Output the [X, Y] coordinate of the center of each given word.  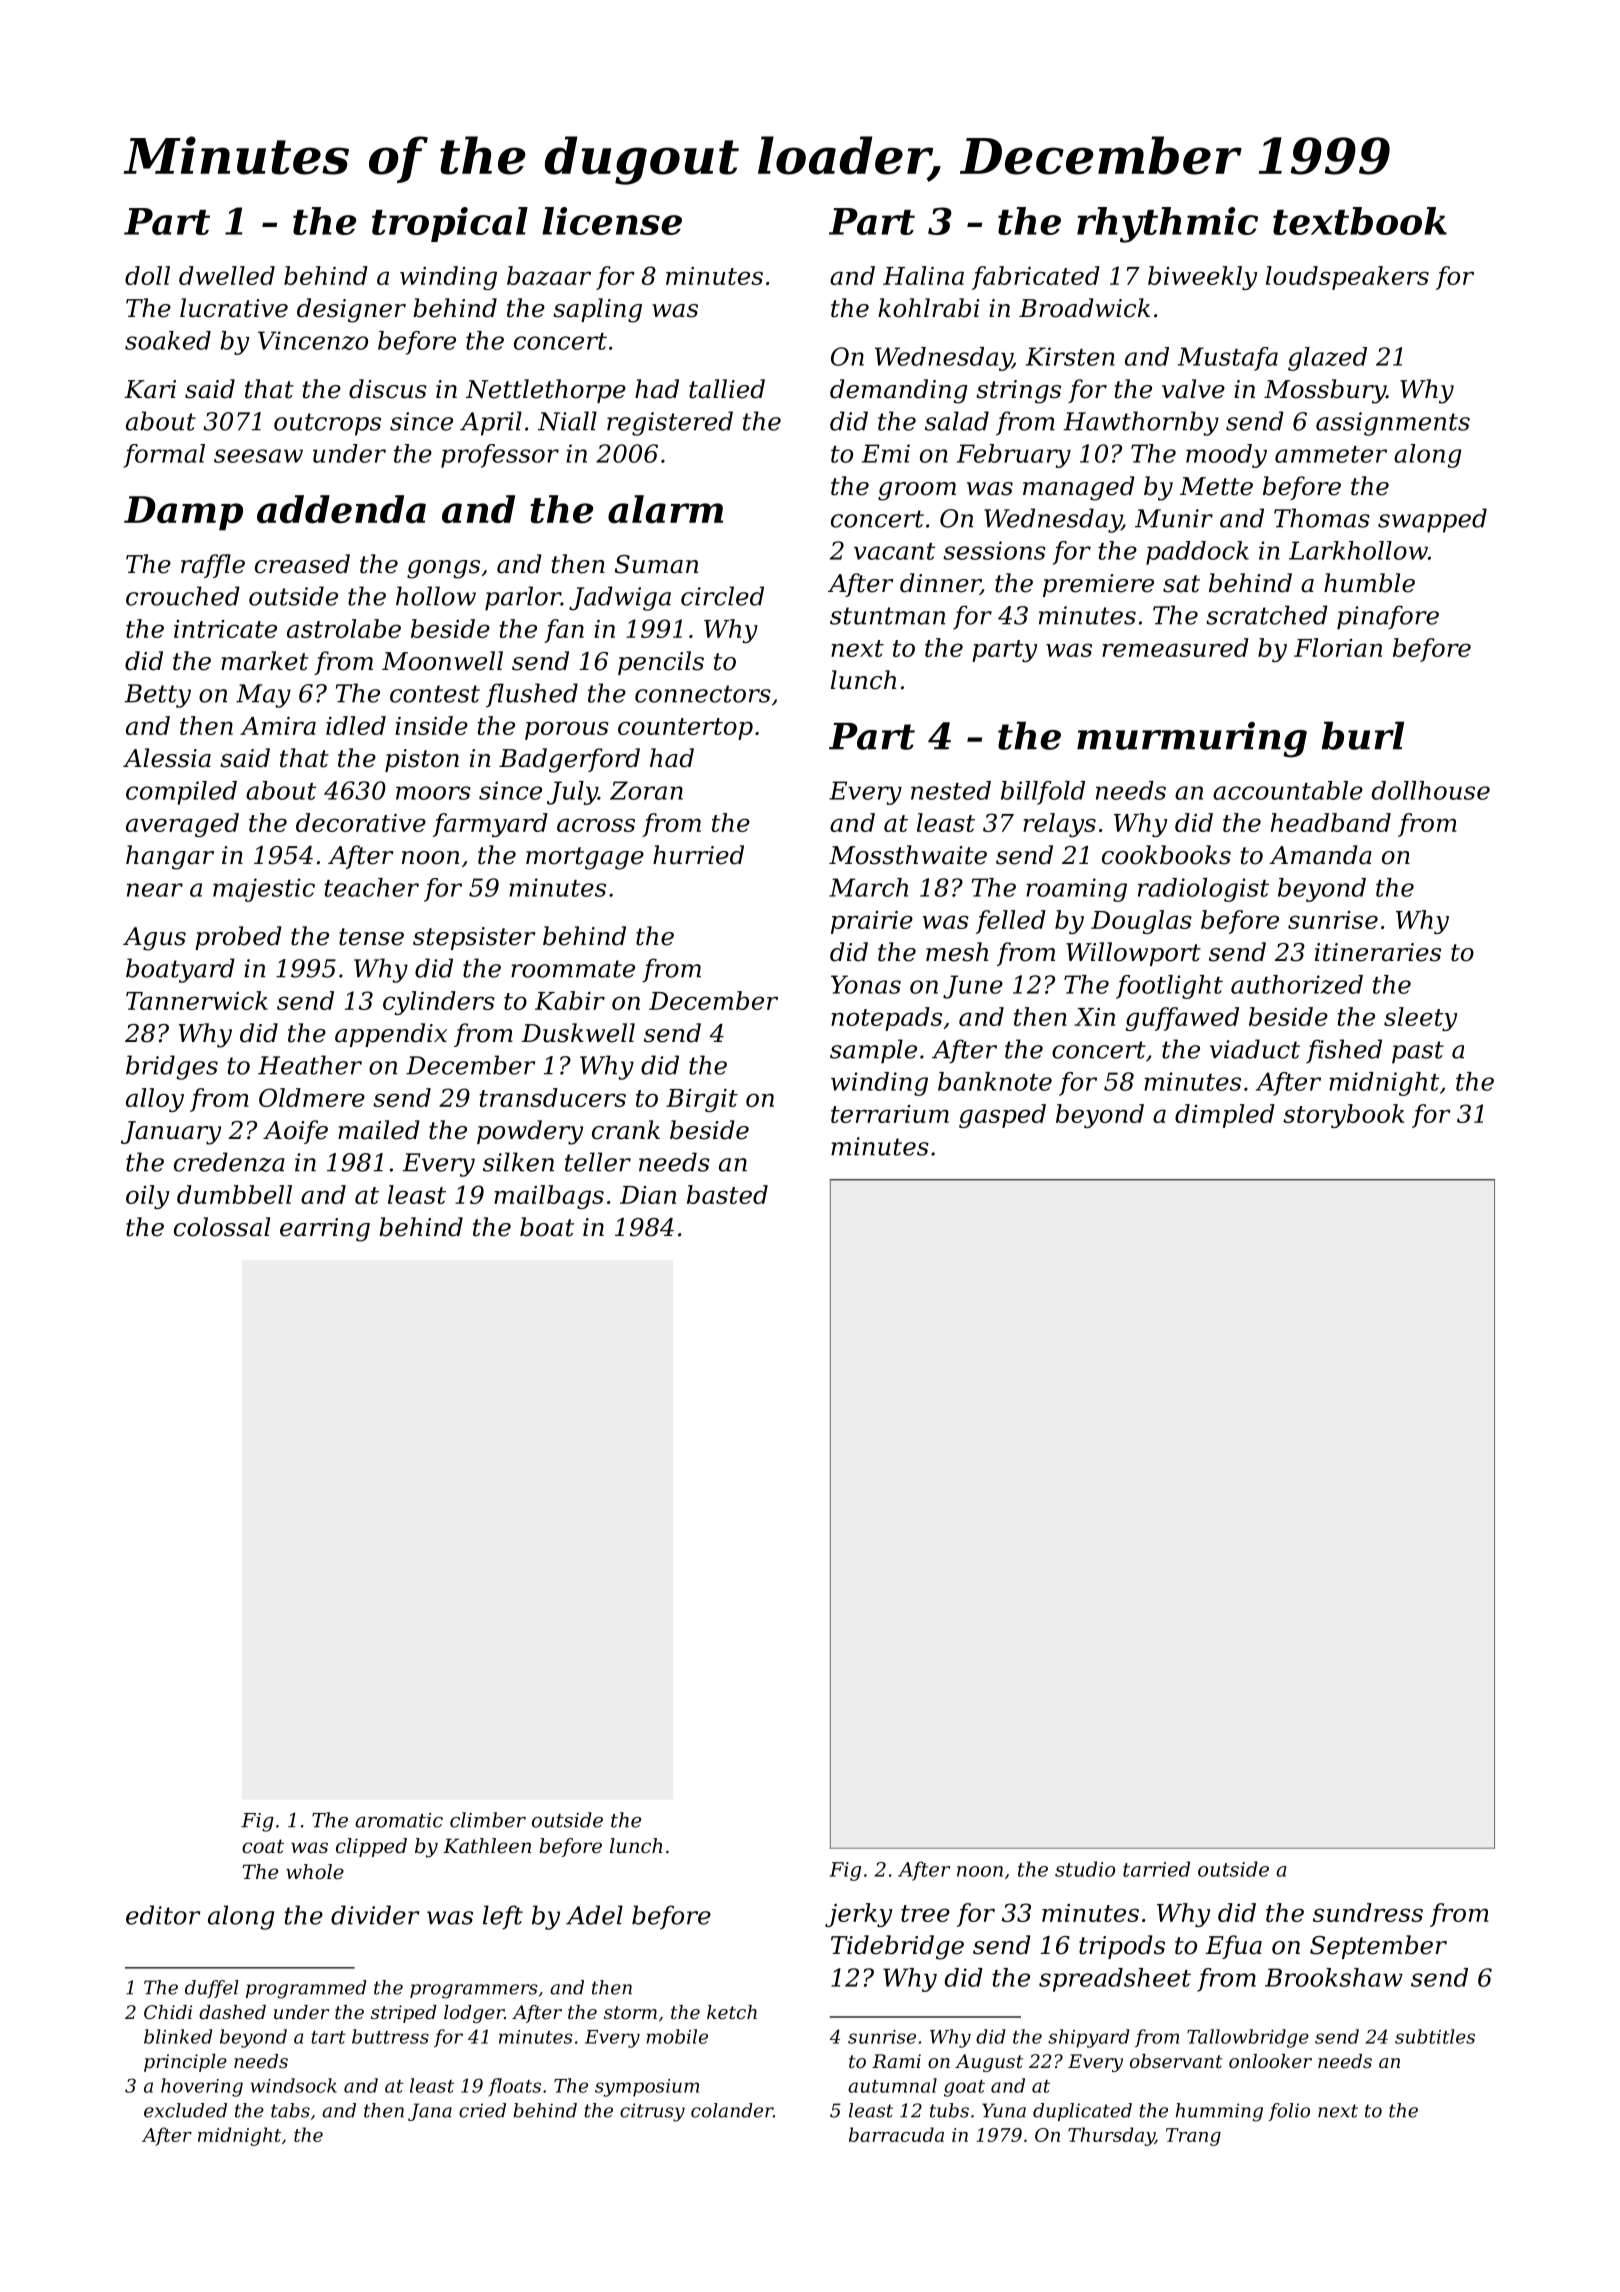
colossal [222, 1227]
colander [732, 2110]
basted [727, 1194]
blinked [178, 2036]
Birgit [702, 1100]
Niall [567, 421]
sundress [1368, 1912]
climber [488, 1820]
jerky [858, 1915]
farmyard [490, 825]
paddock [1197, 553]
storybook [1343, 1116]
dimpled [1225, 1116]
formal [164, 456]
